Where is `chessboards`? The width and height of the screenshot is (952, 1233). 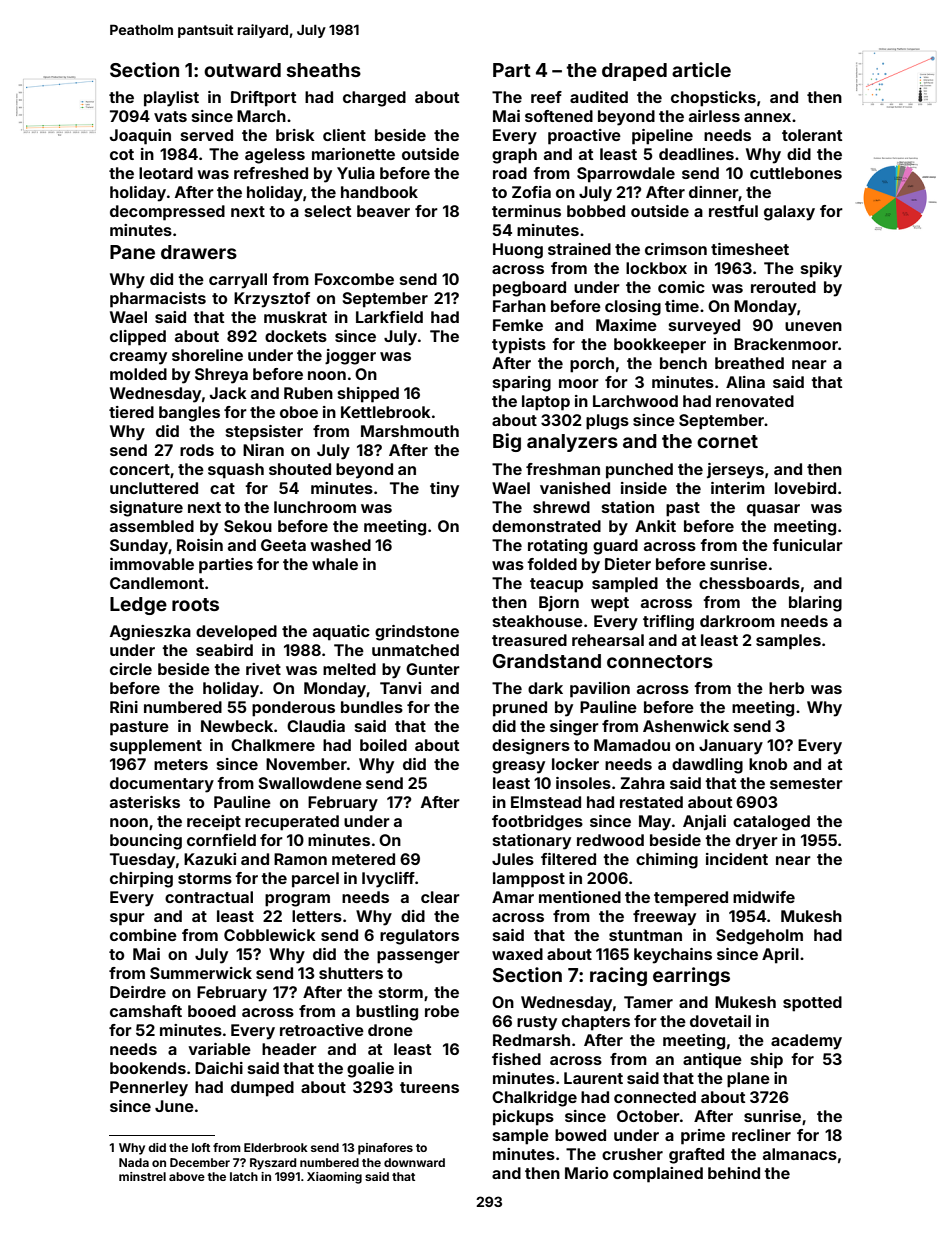
chessboards is located at coordinates (749, 583).
